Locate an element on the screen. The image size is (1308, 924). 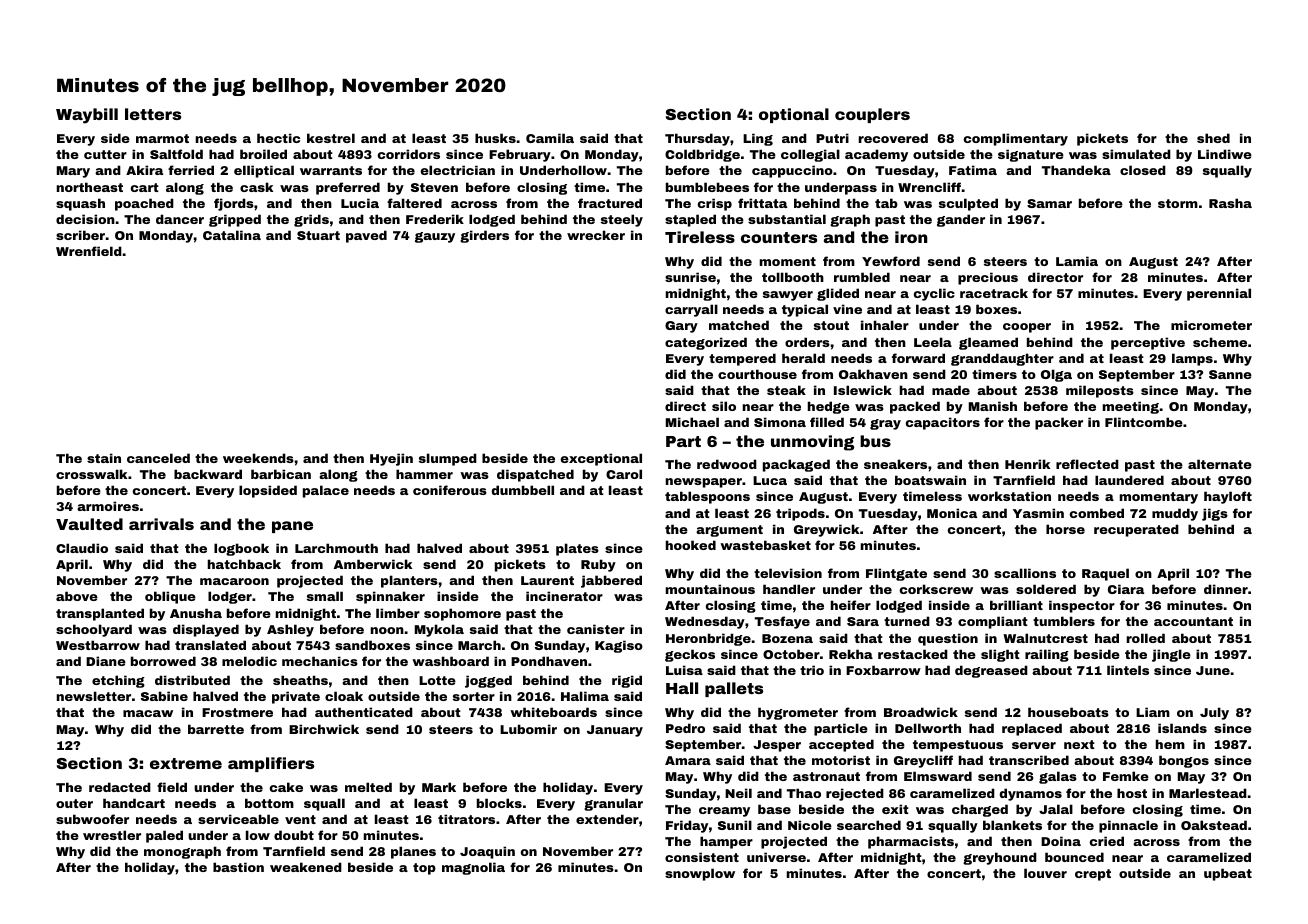
Olga is located at coordinates (1056, 375).
